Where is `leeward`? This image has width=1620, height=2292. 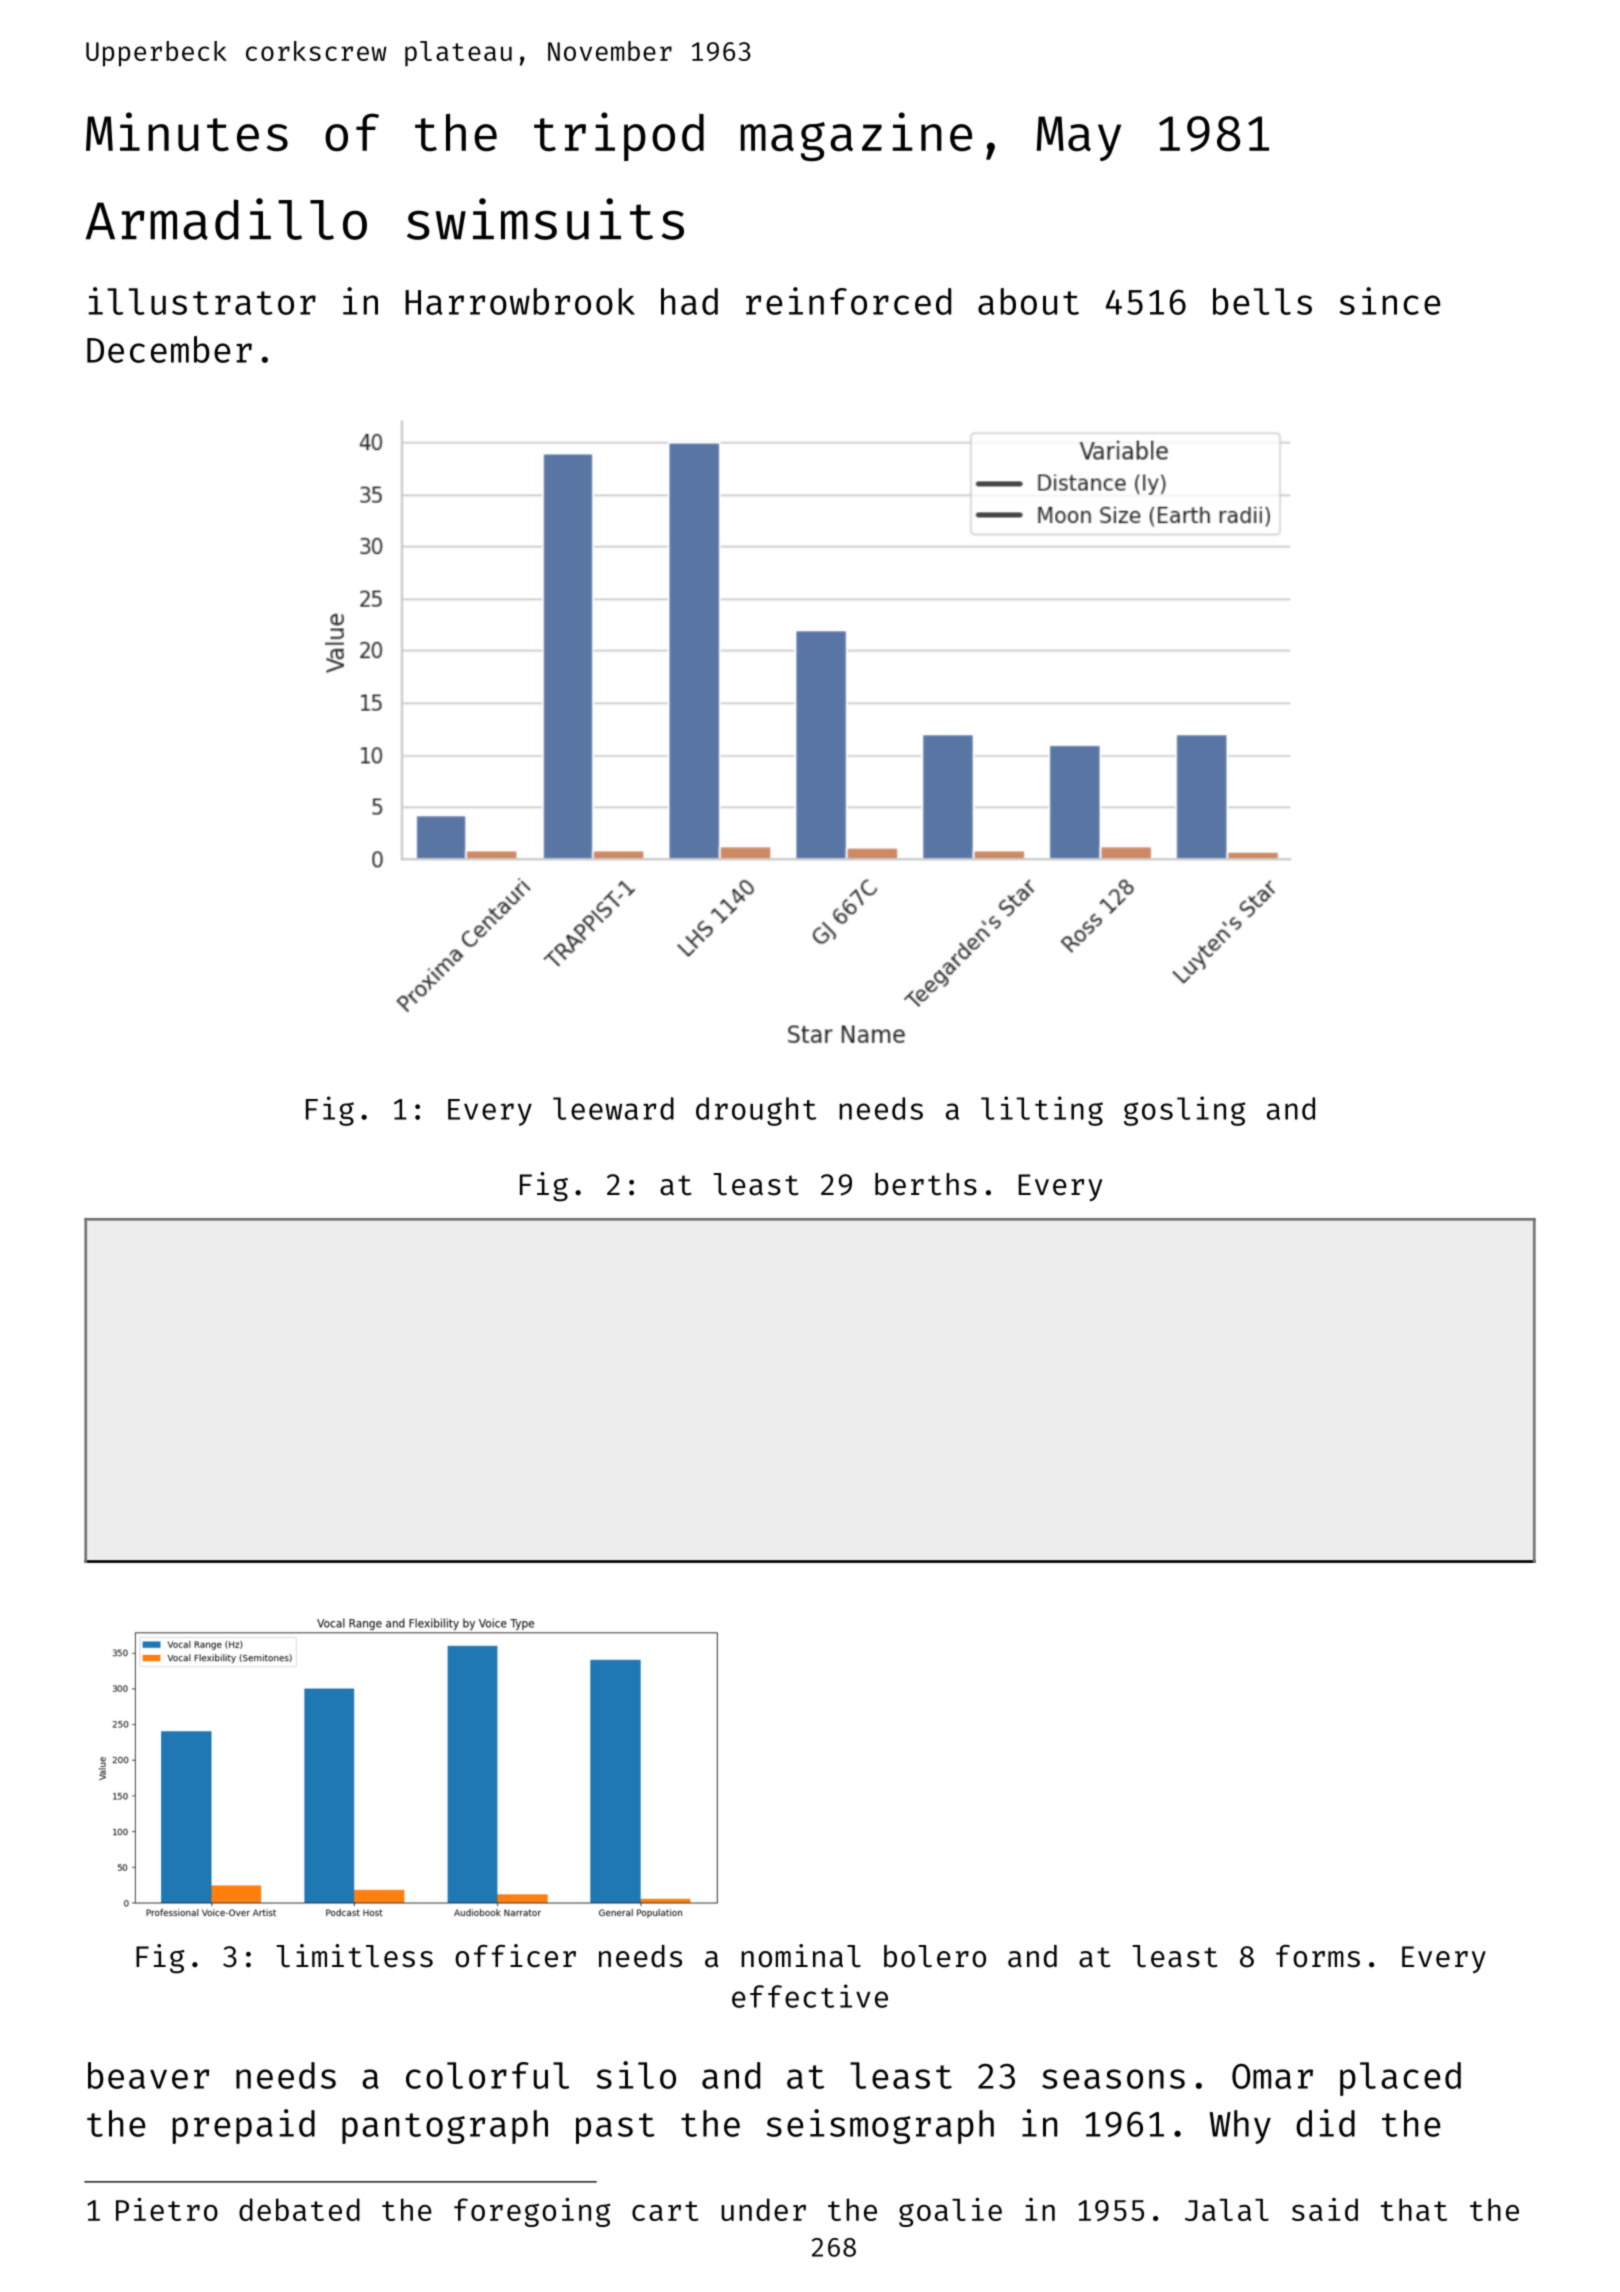 leeward is located at coordinates (613, 1108).
